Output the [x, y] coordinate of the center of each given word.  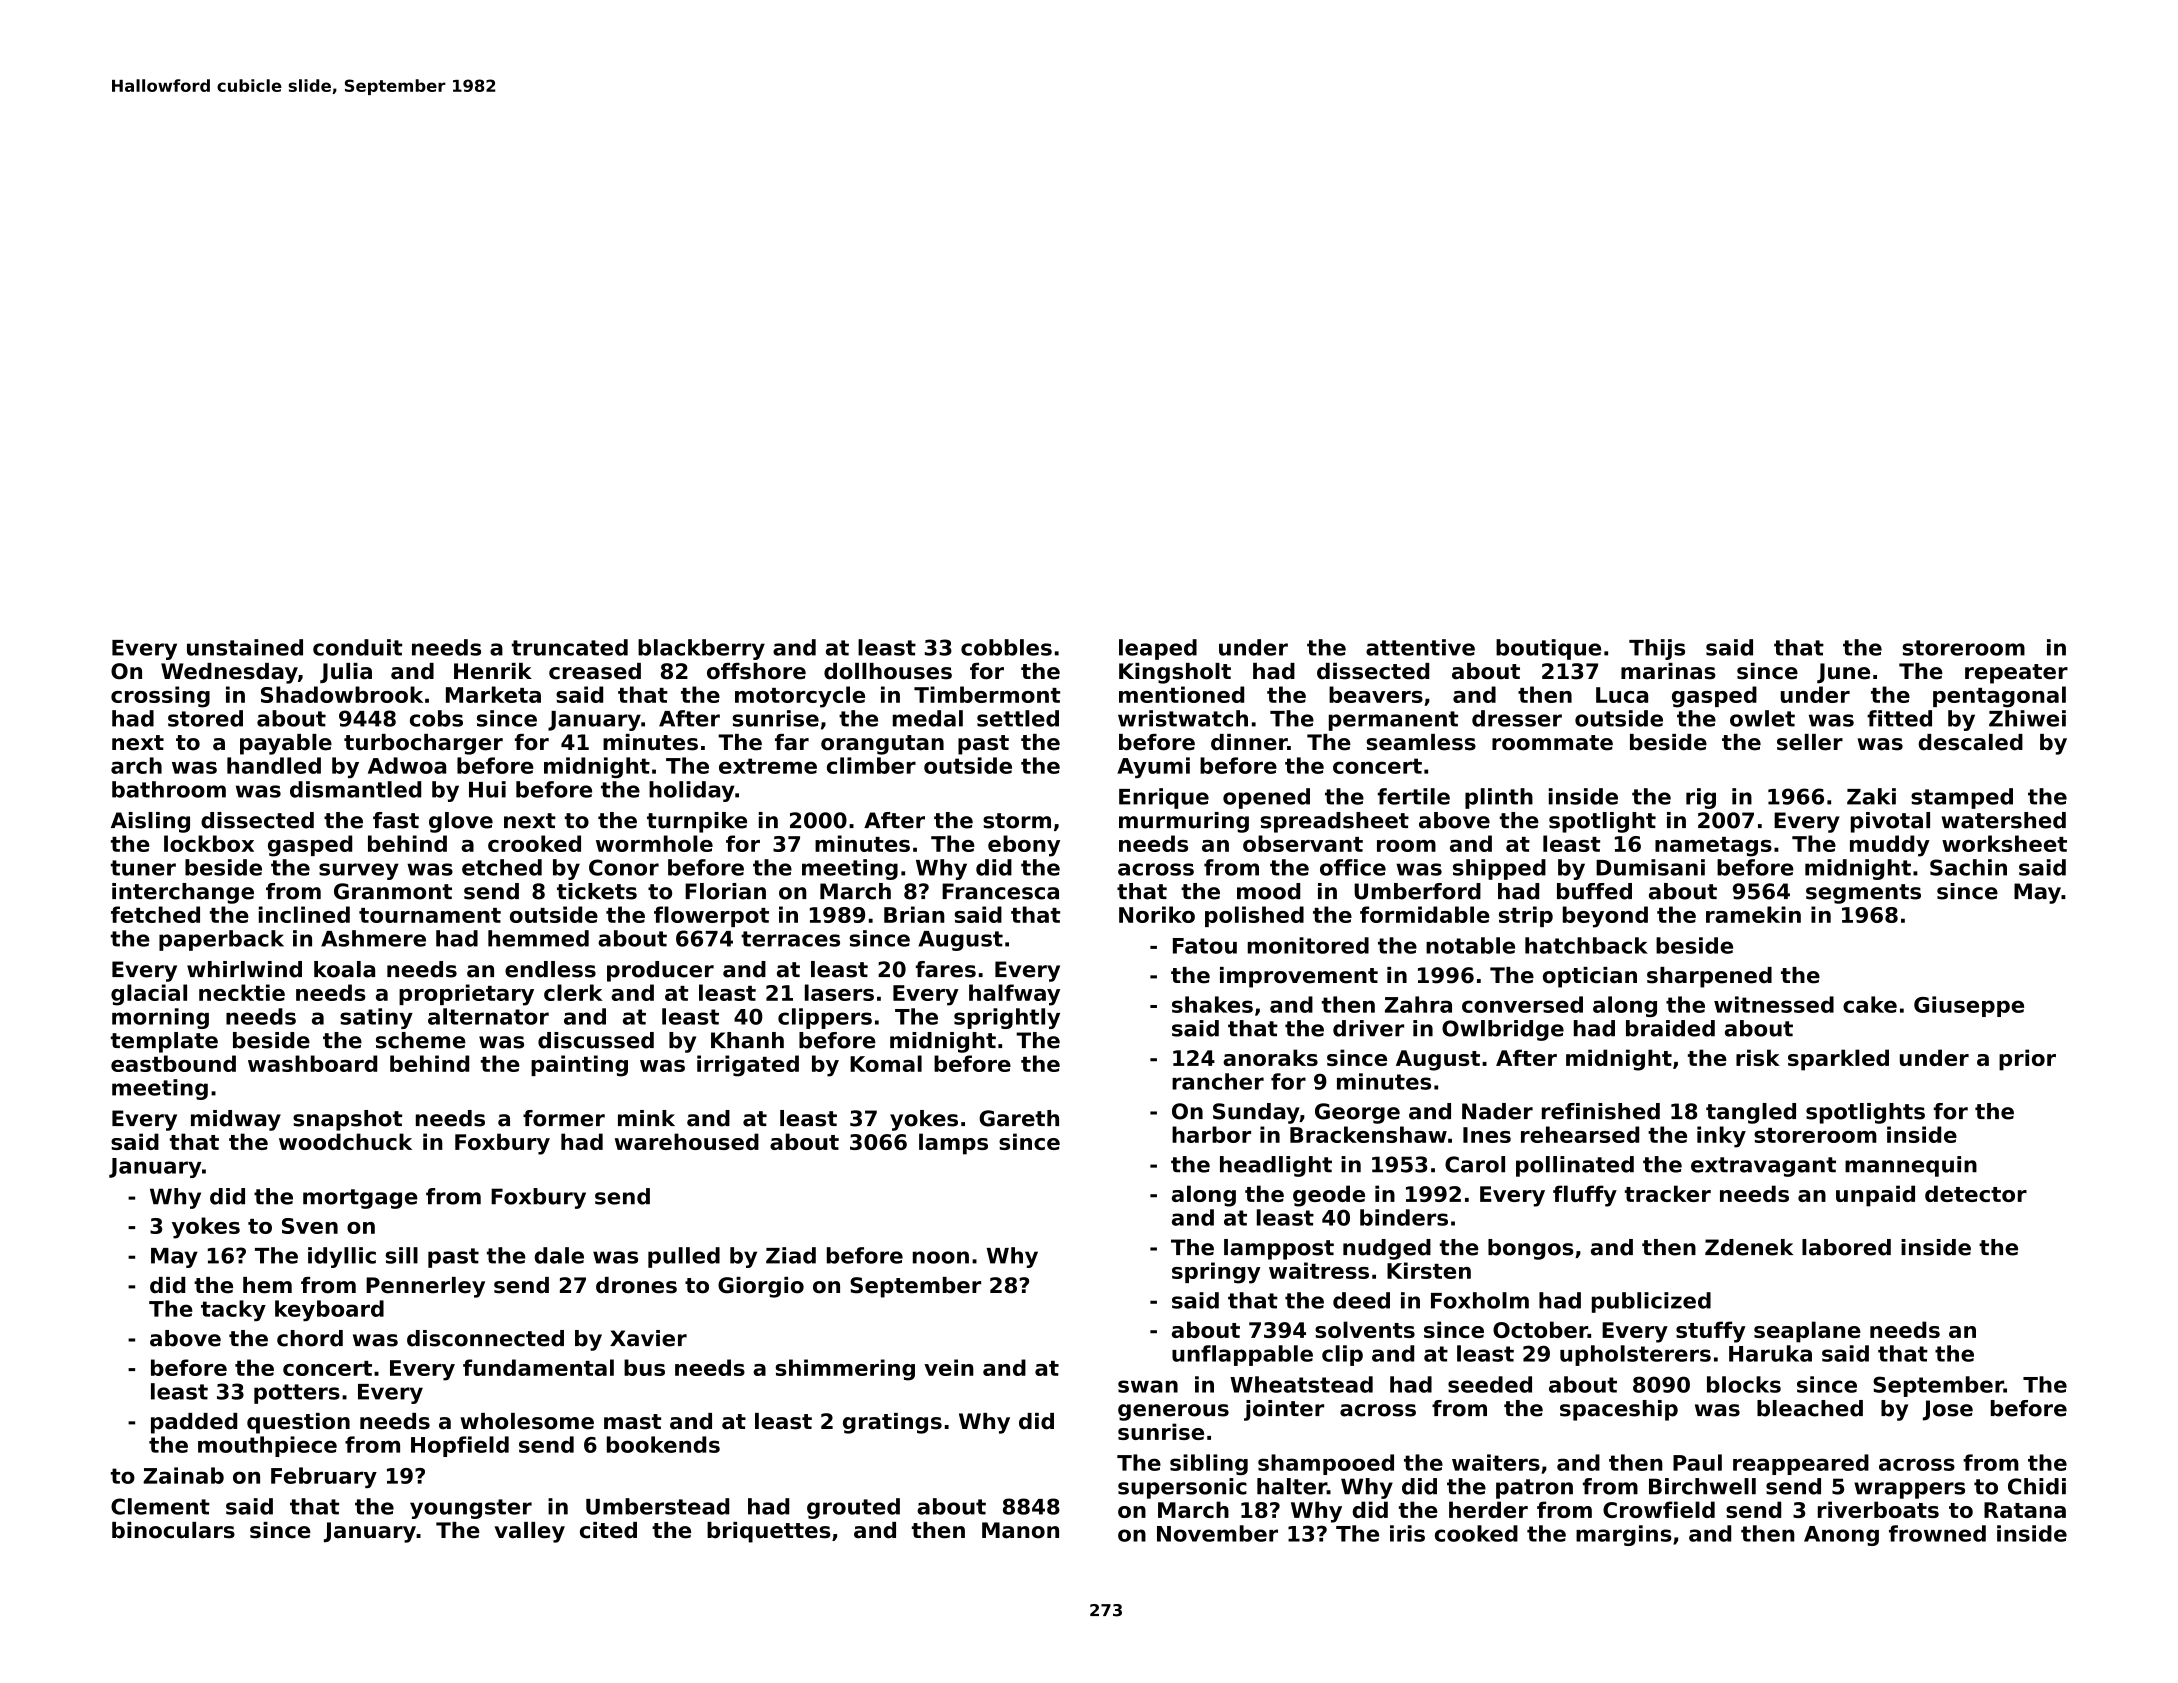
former [564, 1118]
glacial [149, 995]
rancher [1218, 1081]
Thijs [1657, 649]
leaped [1158, 649]
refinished [1601, 1111]
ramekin [1753, 914]
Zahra [1418, 1004]
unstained [245, 647]
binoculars [173, 1530]
